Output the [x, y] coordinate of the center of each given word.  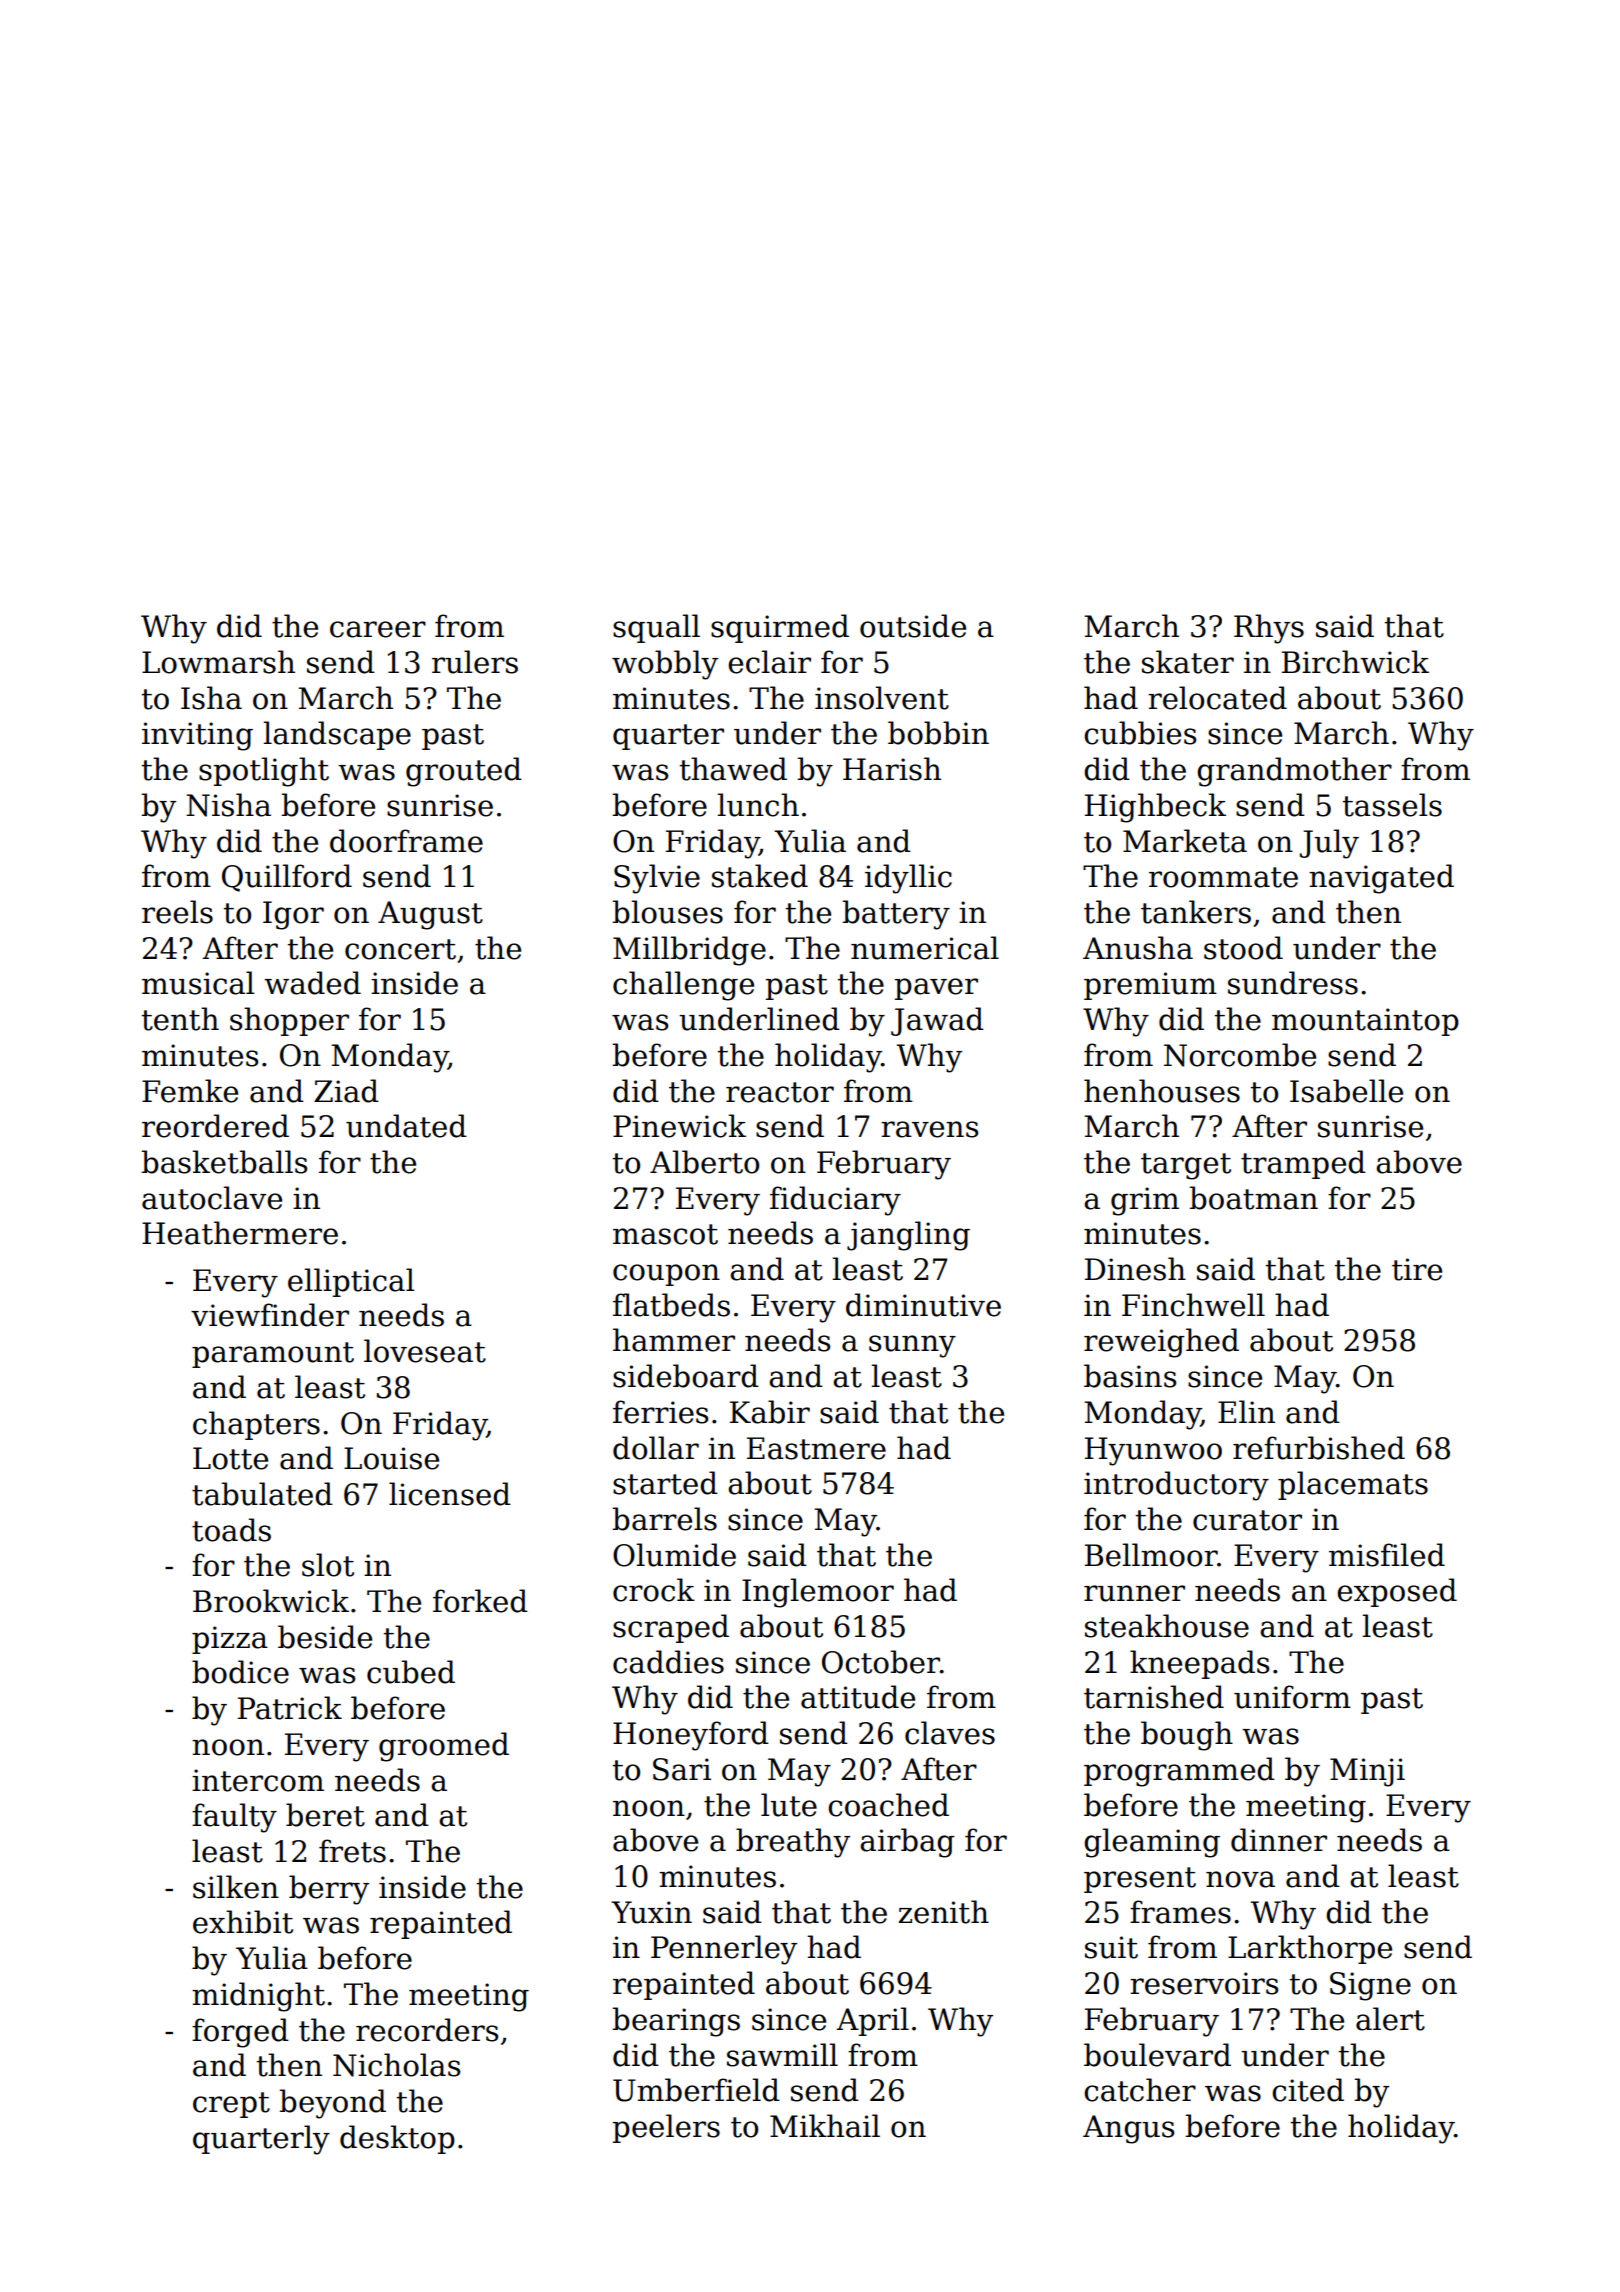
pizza [230, 1640]
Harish [892, 769]
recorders [427, 2030]
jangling [908, 1236]
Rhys [1269, 629]
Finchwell [1193, 1305]
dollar [656, 1448]
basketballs [224, 1162]
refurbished [1319, 1448]
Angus [1128, 2129]
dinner [1279, 1840]
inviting [197, 736]
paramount [273, 1355]
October [881, 1662]
